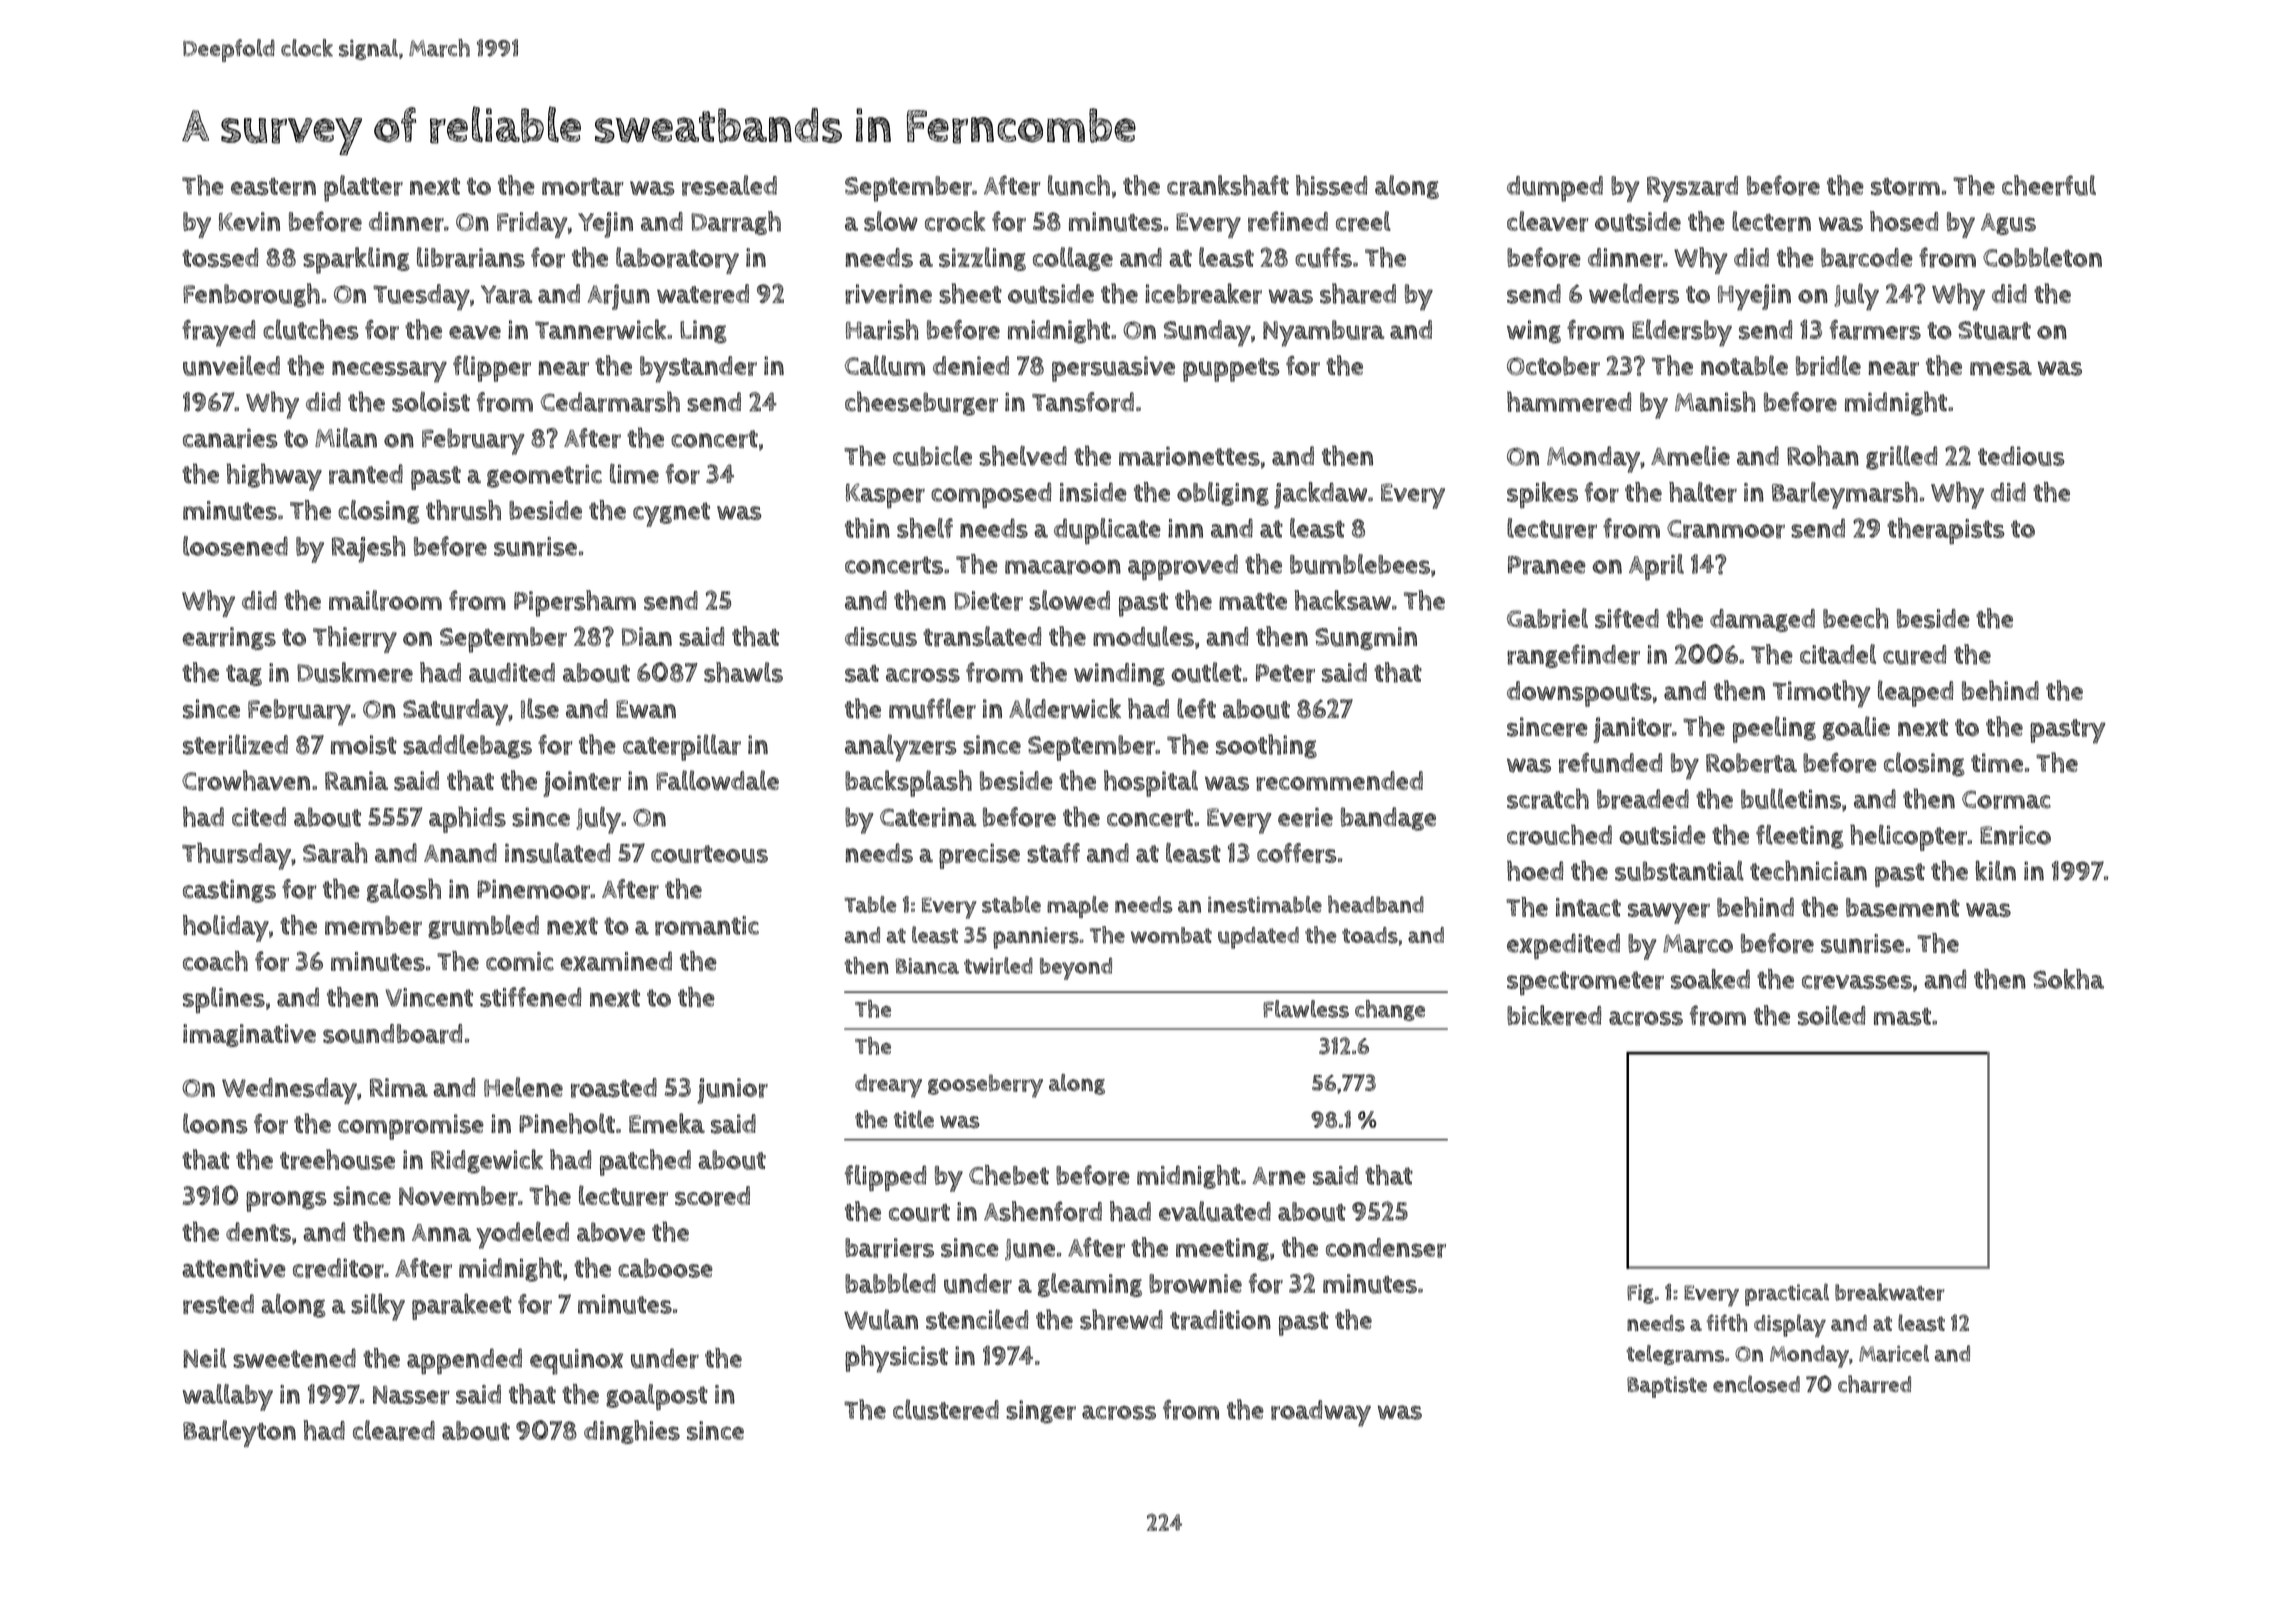 Image resolution: width=2292 pixels, height=1620 pixels. Describe the element at coordinates (1679, 871) in the image. I see `substantial` at that location.
